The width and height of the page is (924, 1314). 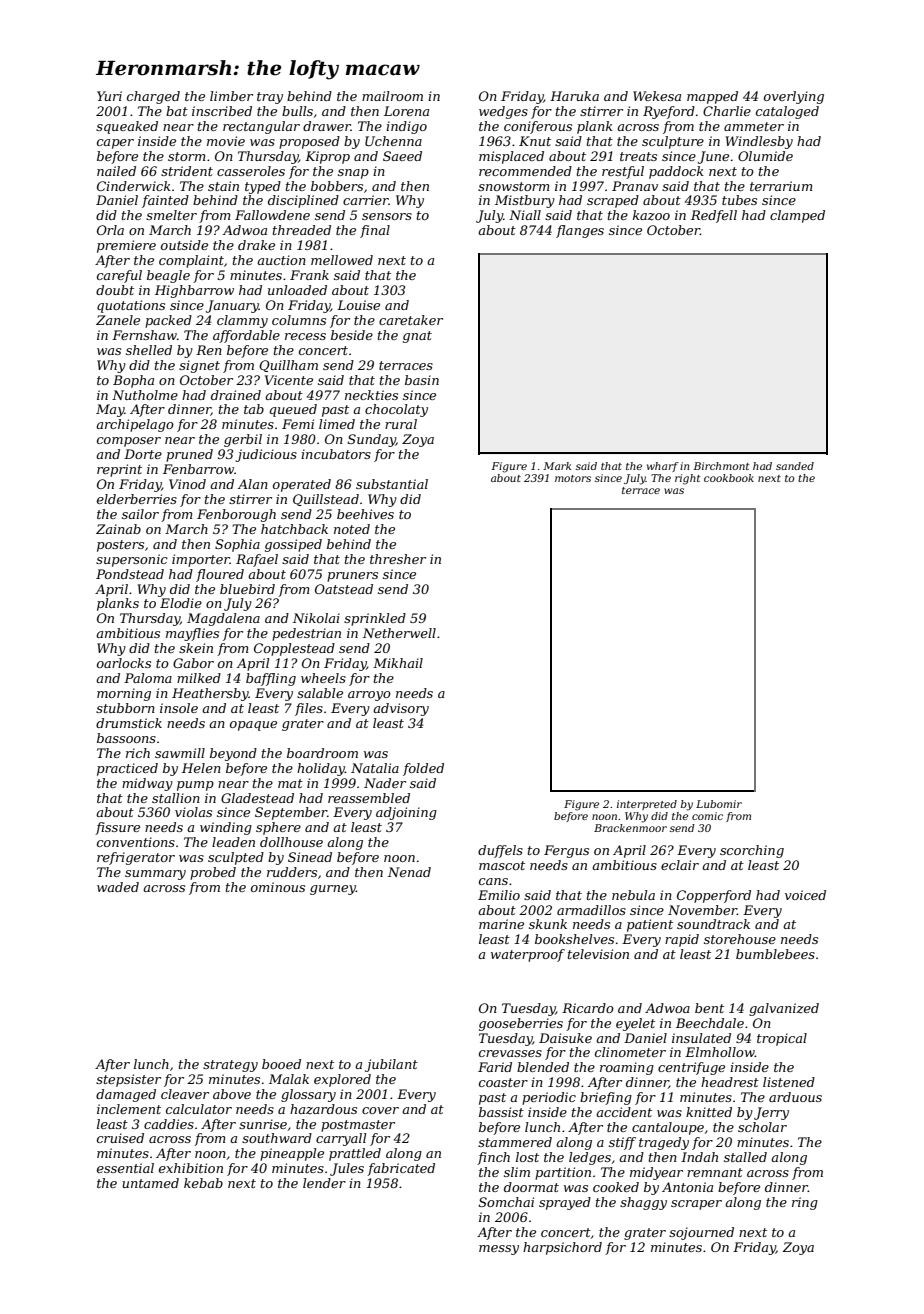 What do you see at coordinates (406, 127) in the page?
I see `indigo` at bounding box center [406, 127].
